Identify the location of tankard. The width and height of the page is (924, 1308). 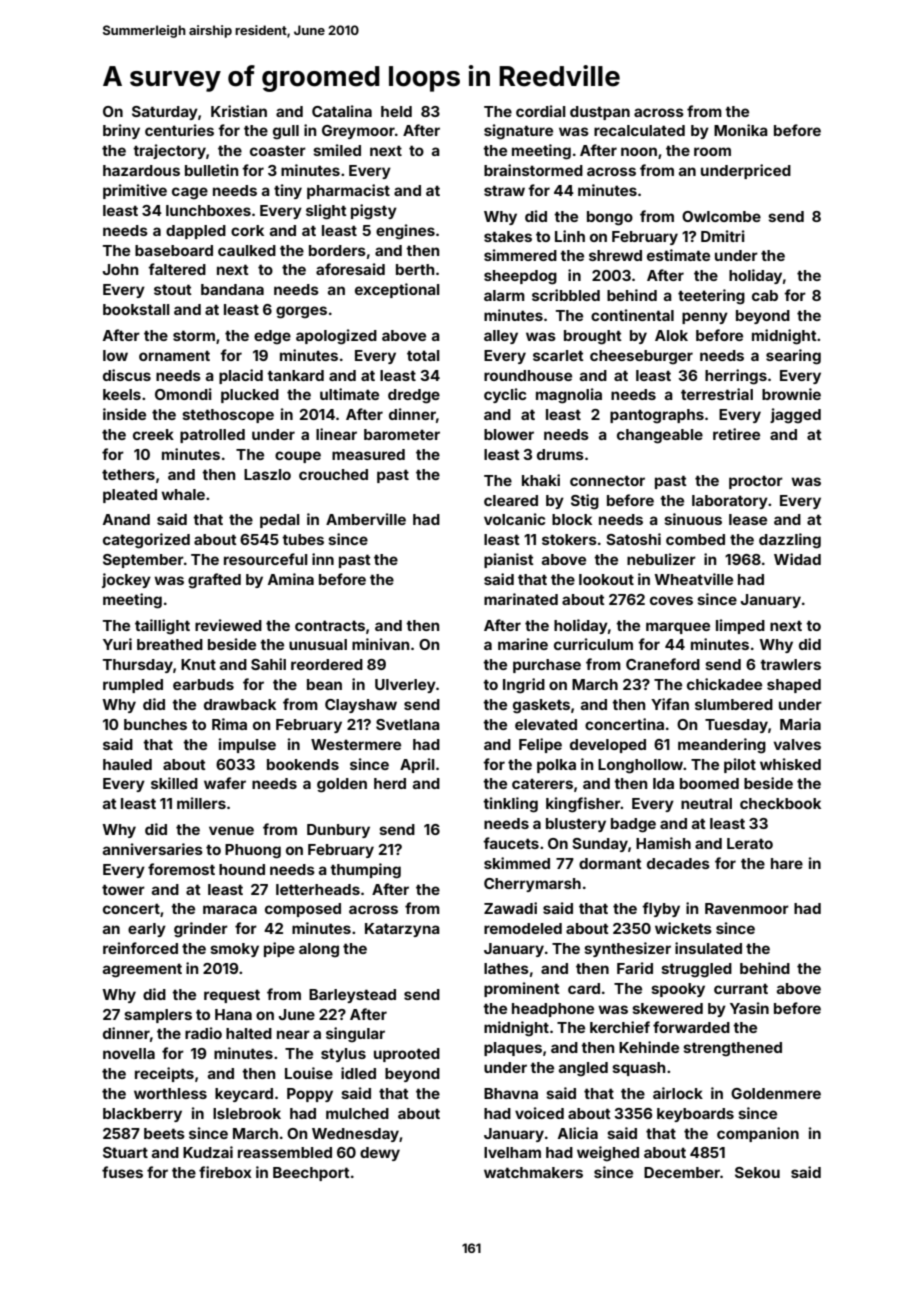
(295, 375).
